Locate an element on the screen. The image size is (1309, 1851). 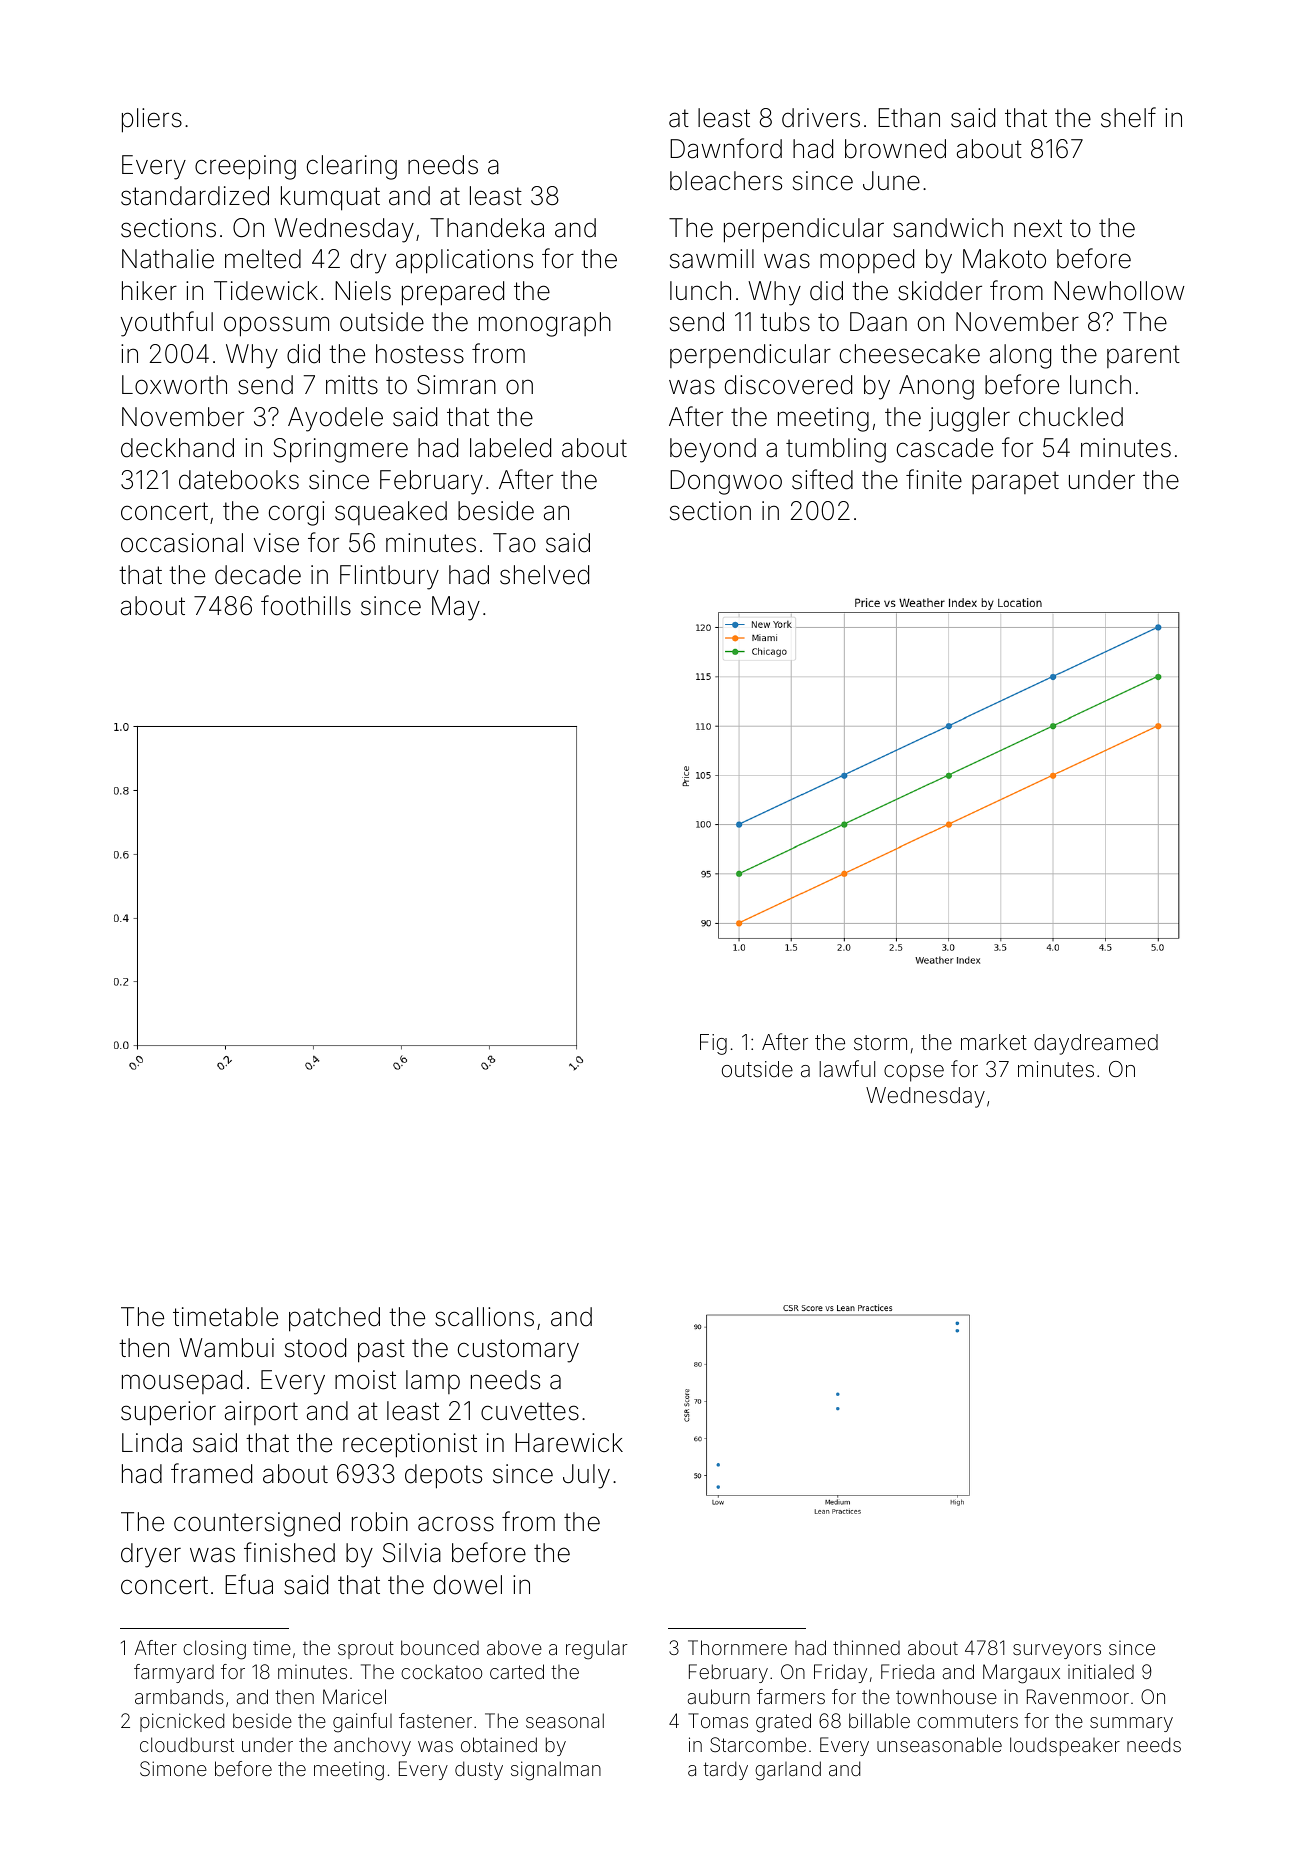
scallions is located at coordinates (484, 1317).
